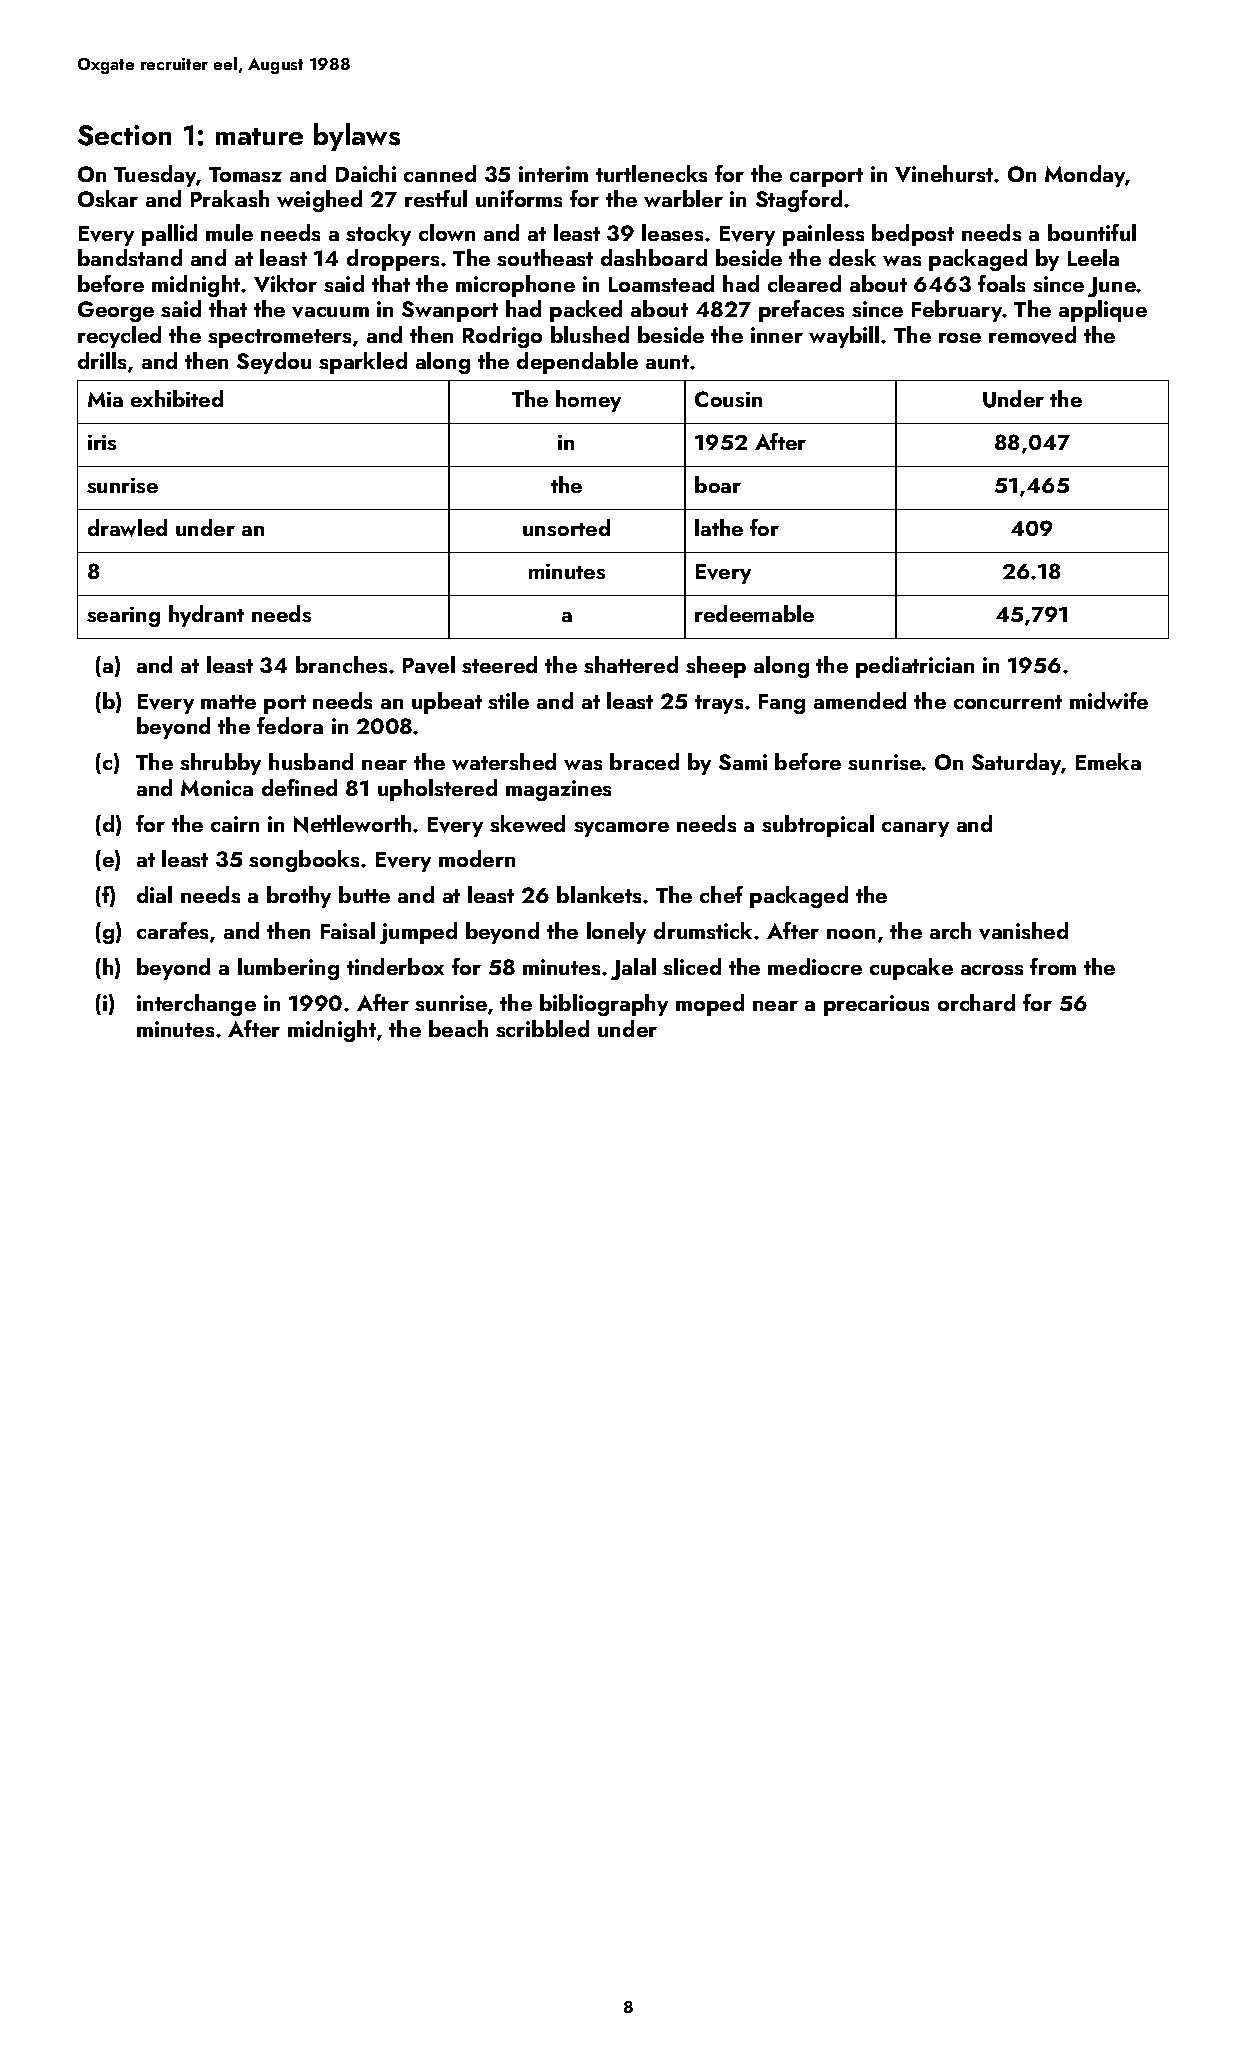 This screenshot has height=2053, width=1246. Describe the element at coordinates (127, 528) in the screenshot. I see `drawled` at that location.
